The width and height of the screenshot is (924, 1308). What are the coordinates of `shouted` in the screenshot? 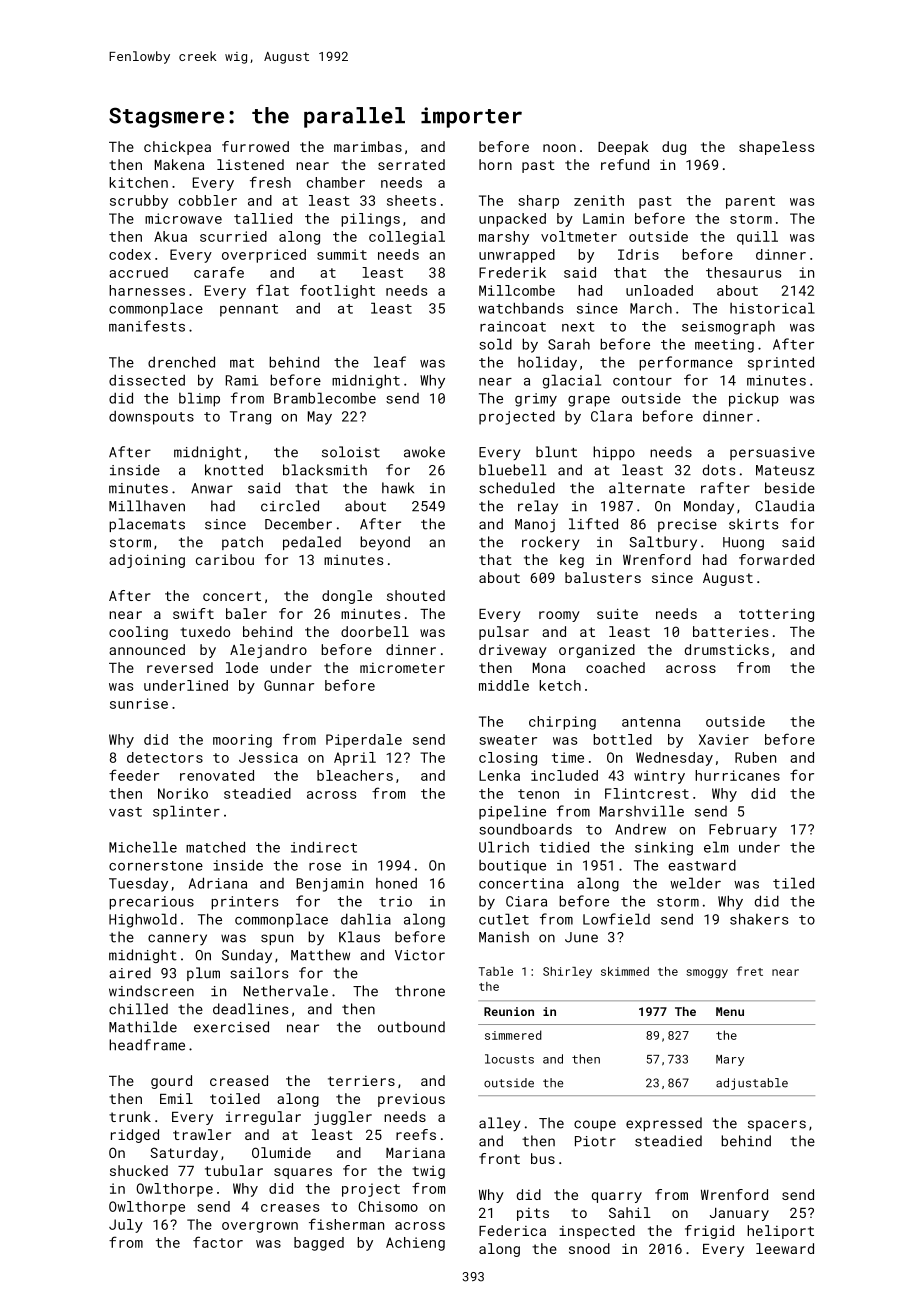 It's located at (416, 595).
